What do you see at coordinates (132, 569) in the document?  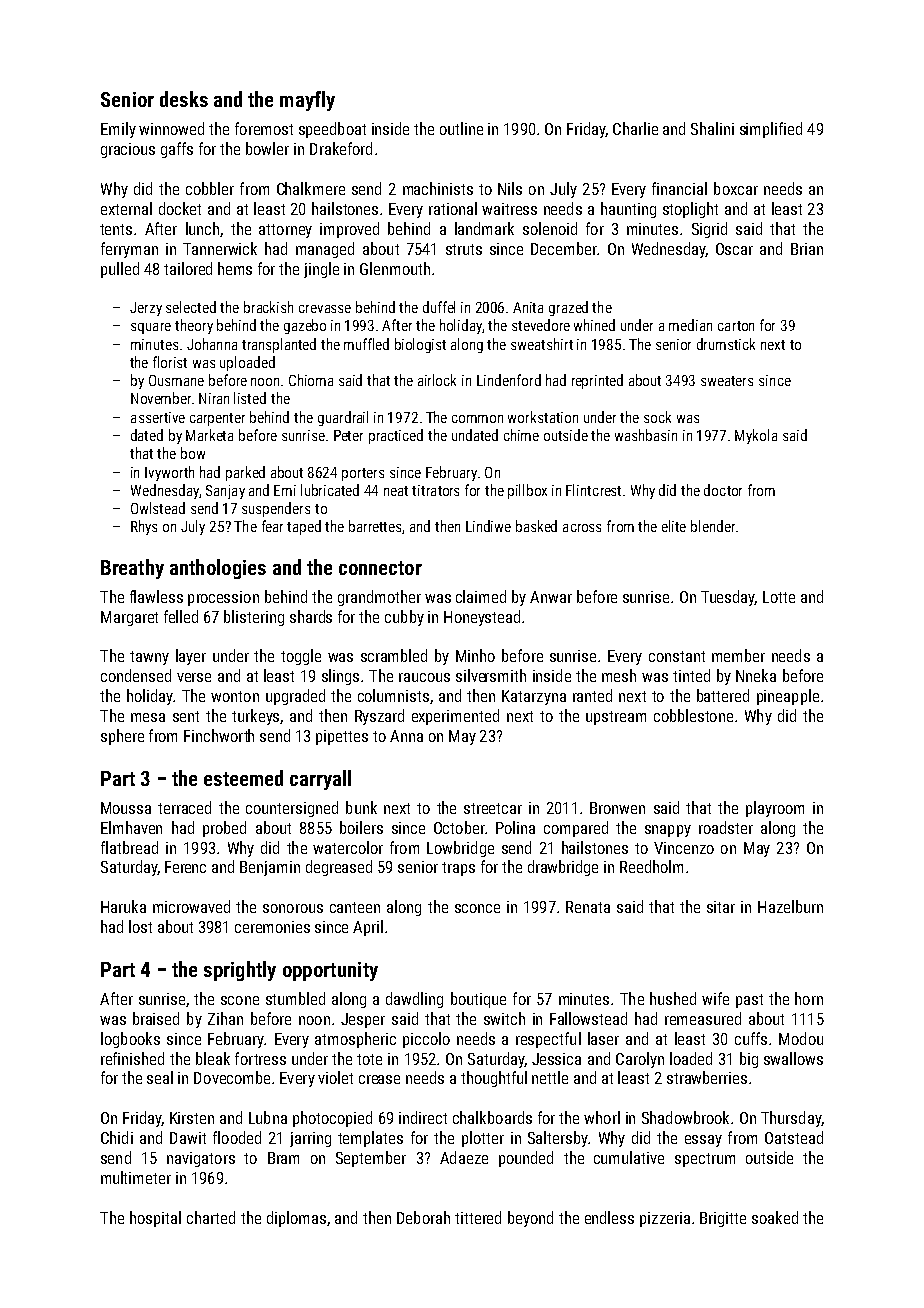 I see `Breathy` at bounding box center [132, 569].
